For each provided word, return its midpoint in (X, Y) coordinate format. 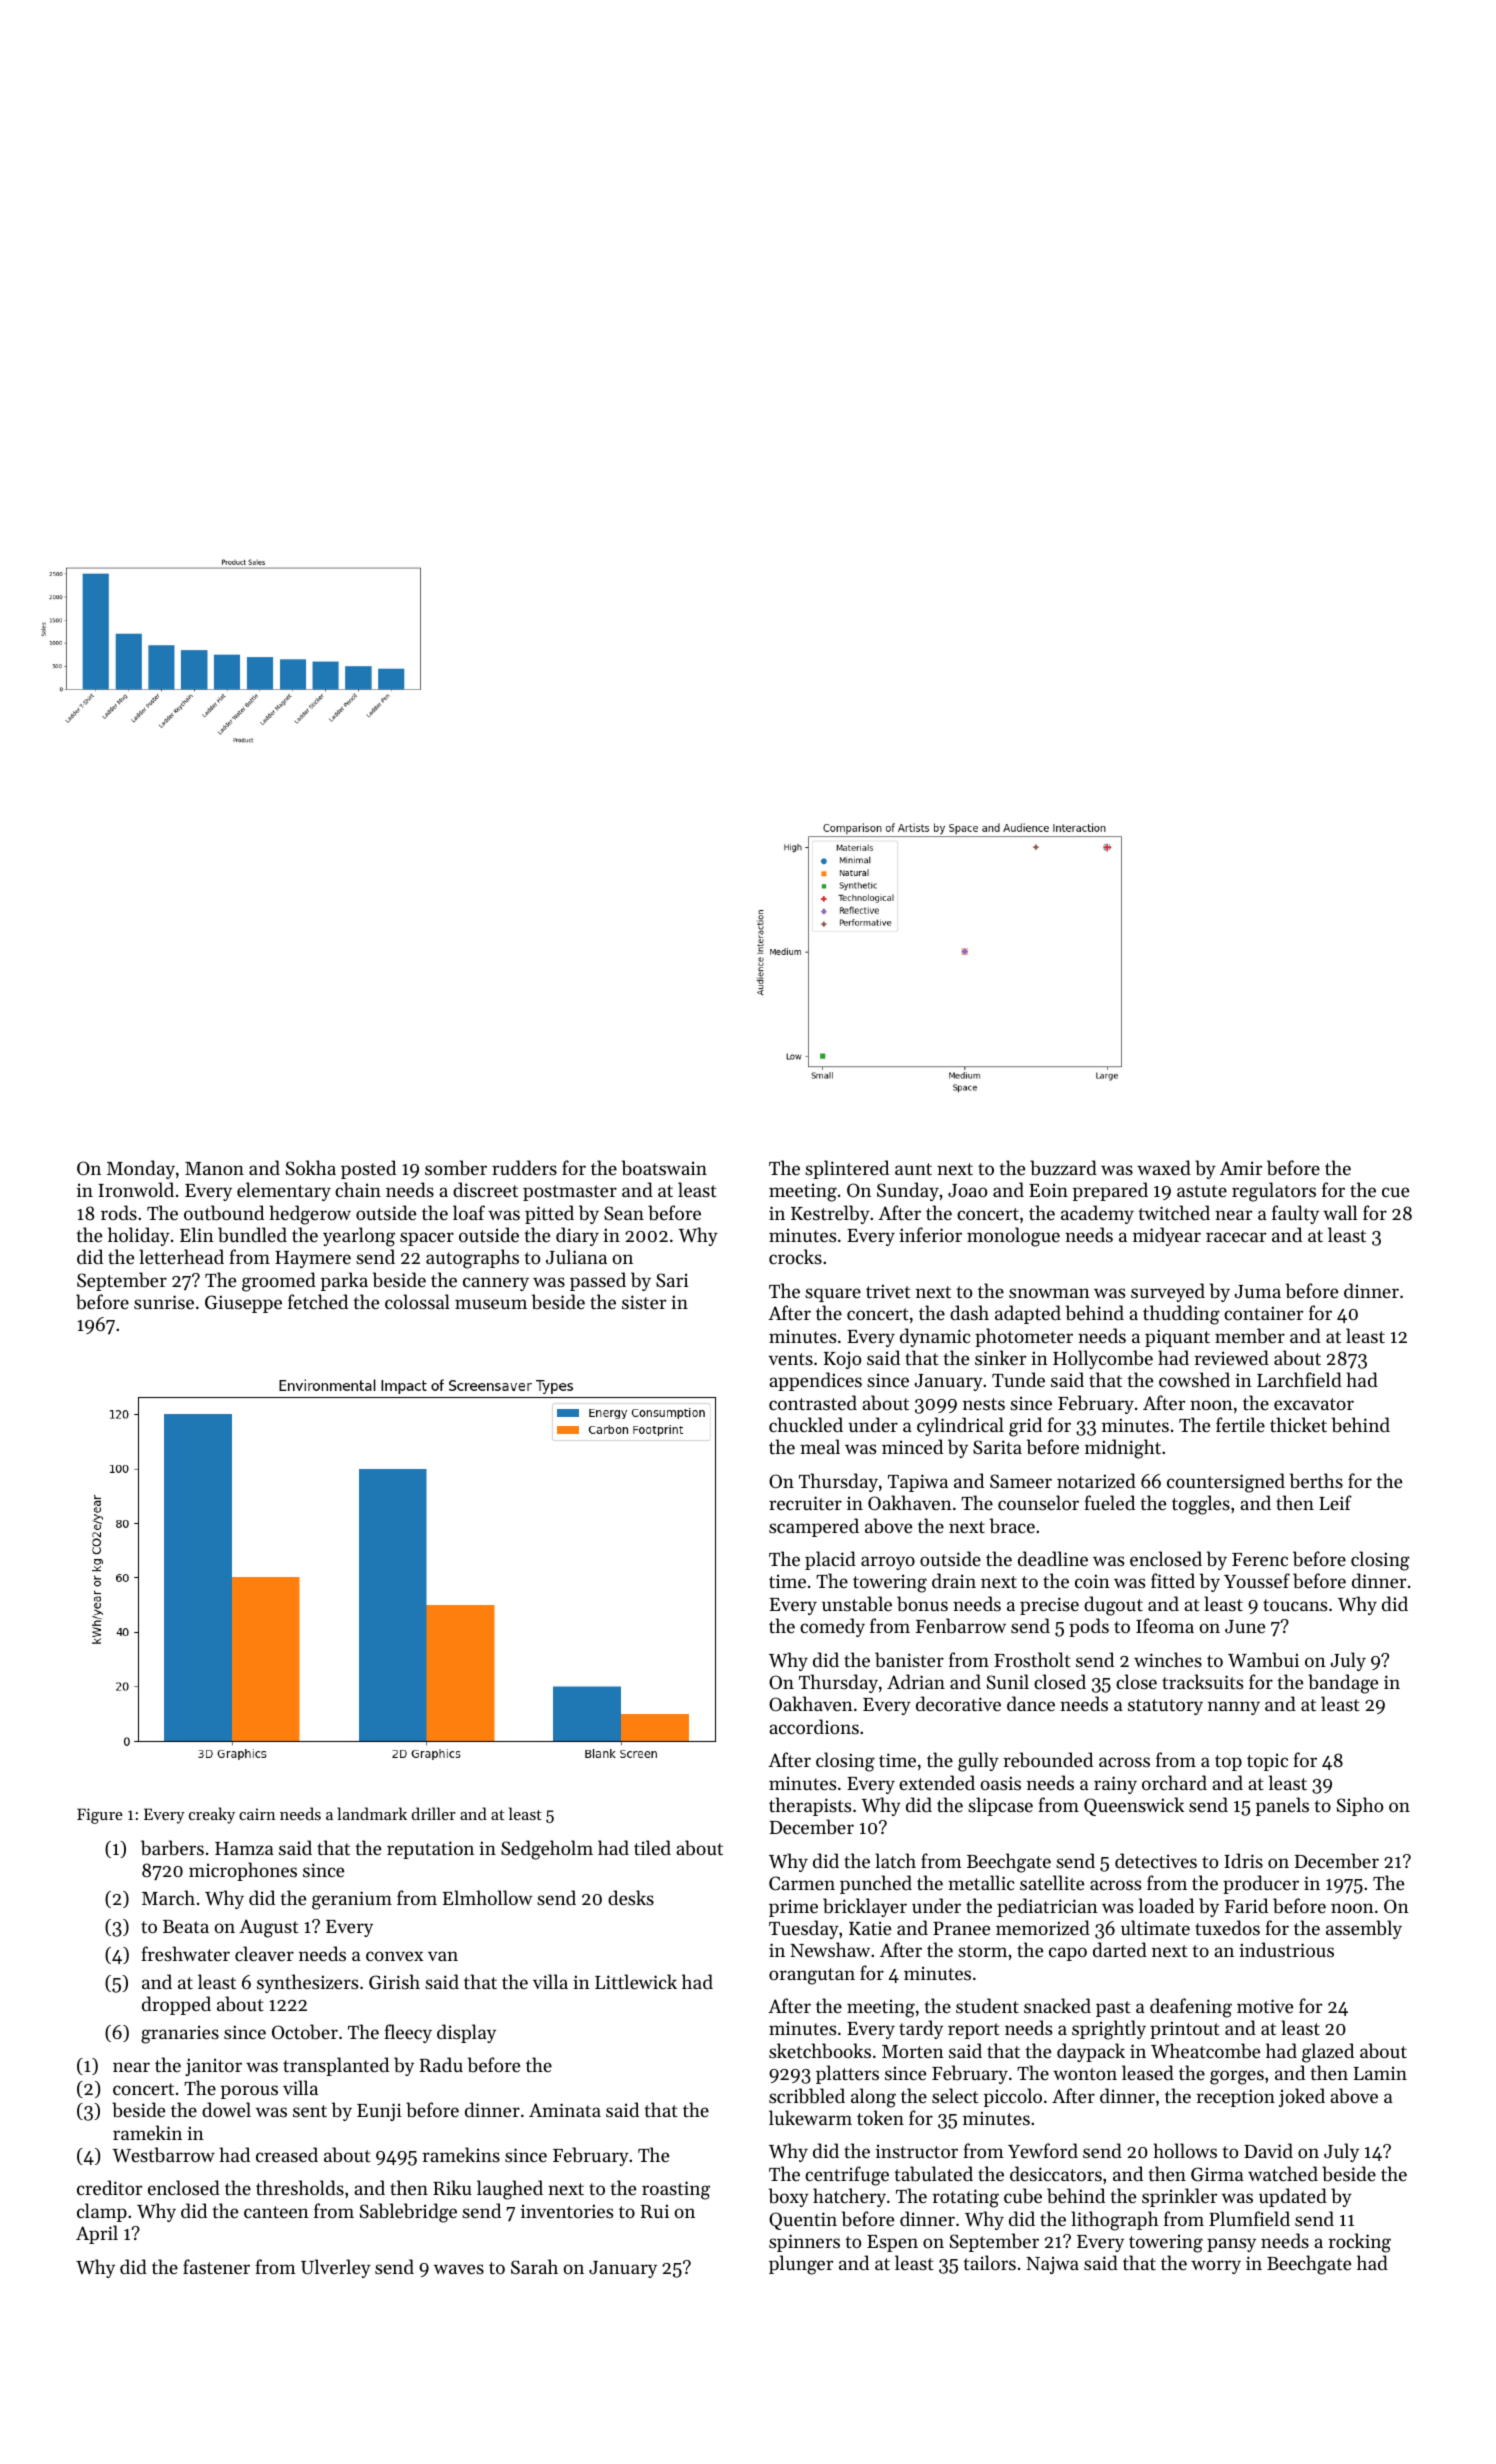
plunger (801, 2265)
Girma (1217, 2174)
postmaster (570, 1193)
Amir (1241, 1168)
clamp (102, 2212)
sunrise (164, 1302)
